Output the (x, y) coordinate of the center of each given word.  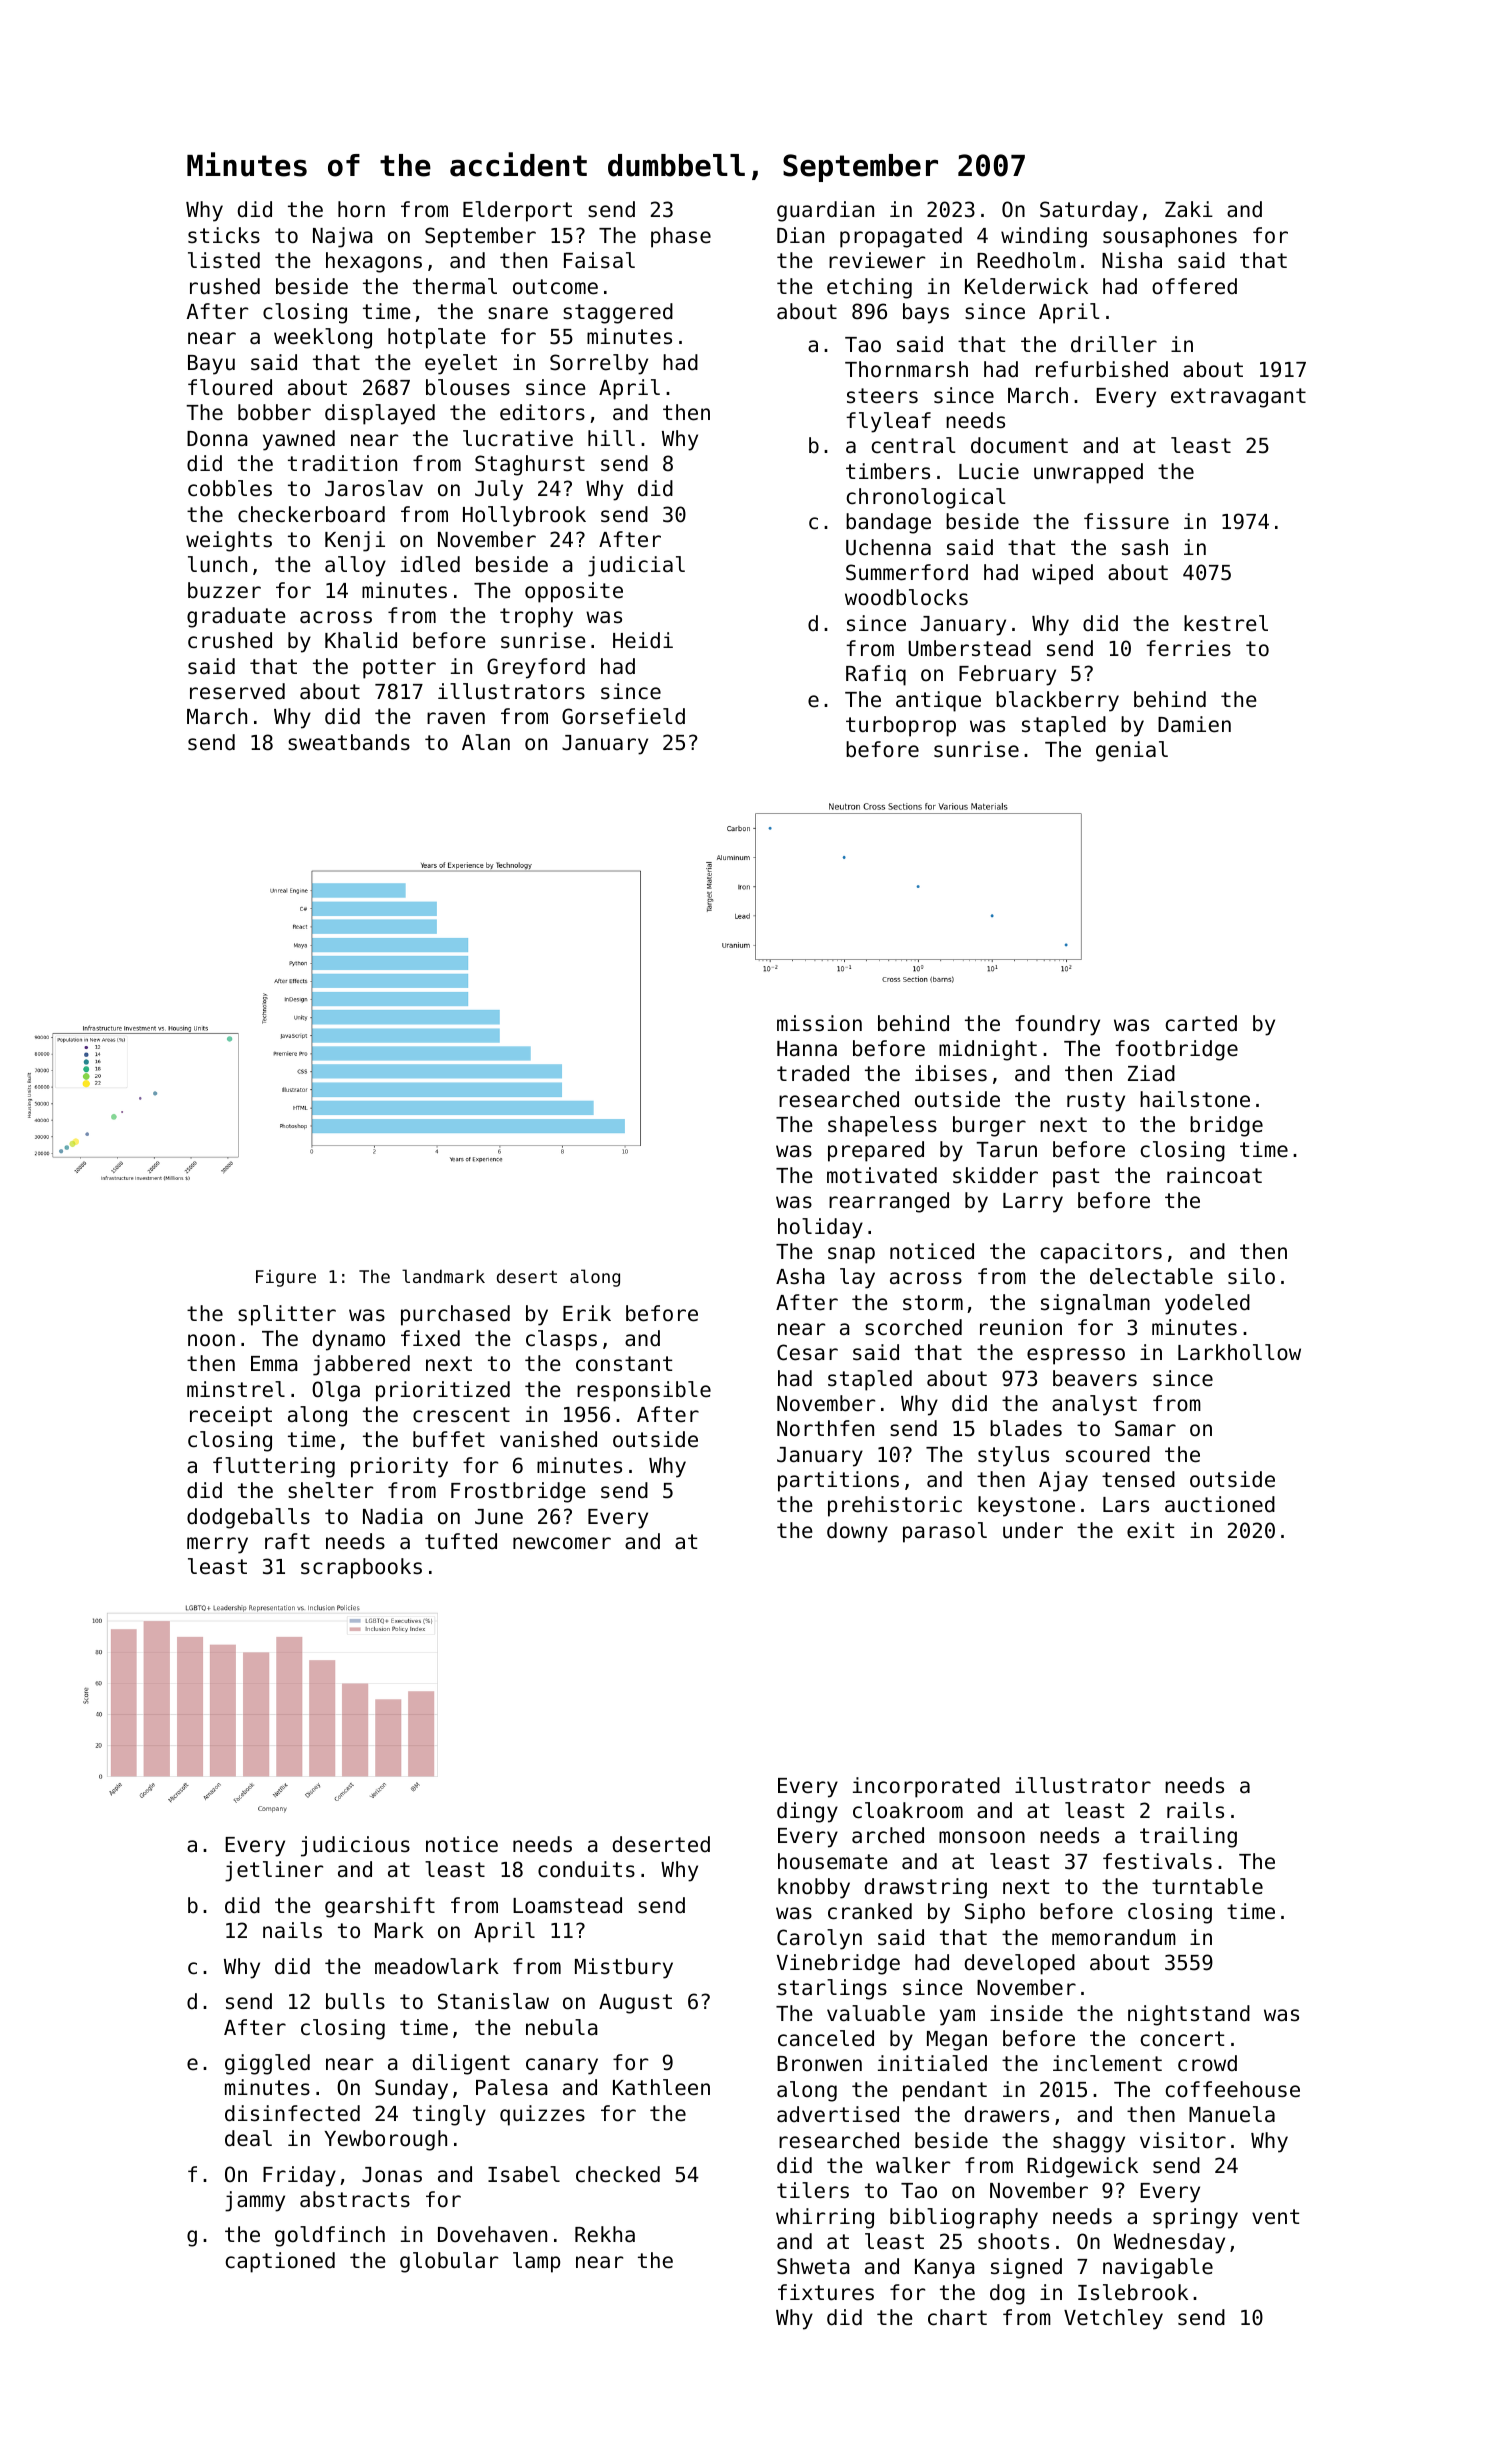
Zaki (1189, 209)
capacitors (1101, 1253)
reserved (237, 691)
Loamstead (567, 1905)
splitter (287, 1315)
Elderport (517, 211)
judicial (636, 566)
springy (1195, 2218)
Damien (1194, 724)
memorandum (1114, 1937)
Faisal (599, 260)
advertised (838, 2114)
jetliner (274, 1871)
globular (449, 2262)
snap (851, 1255)
